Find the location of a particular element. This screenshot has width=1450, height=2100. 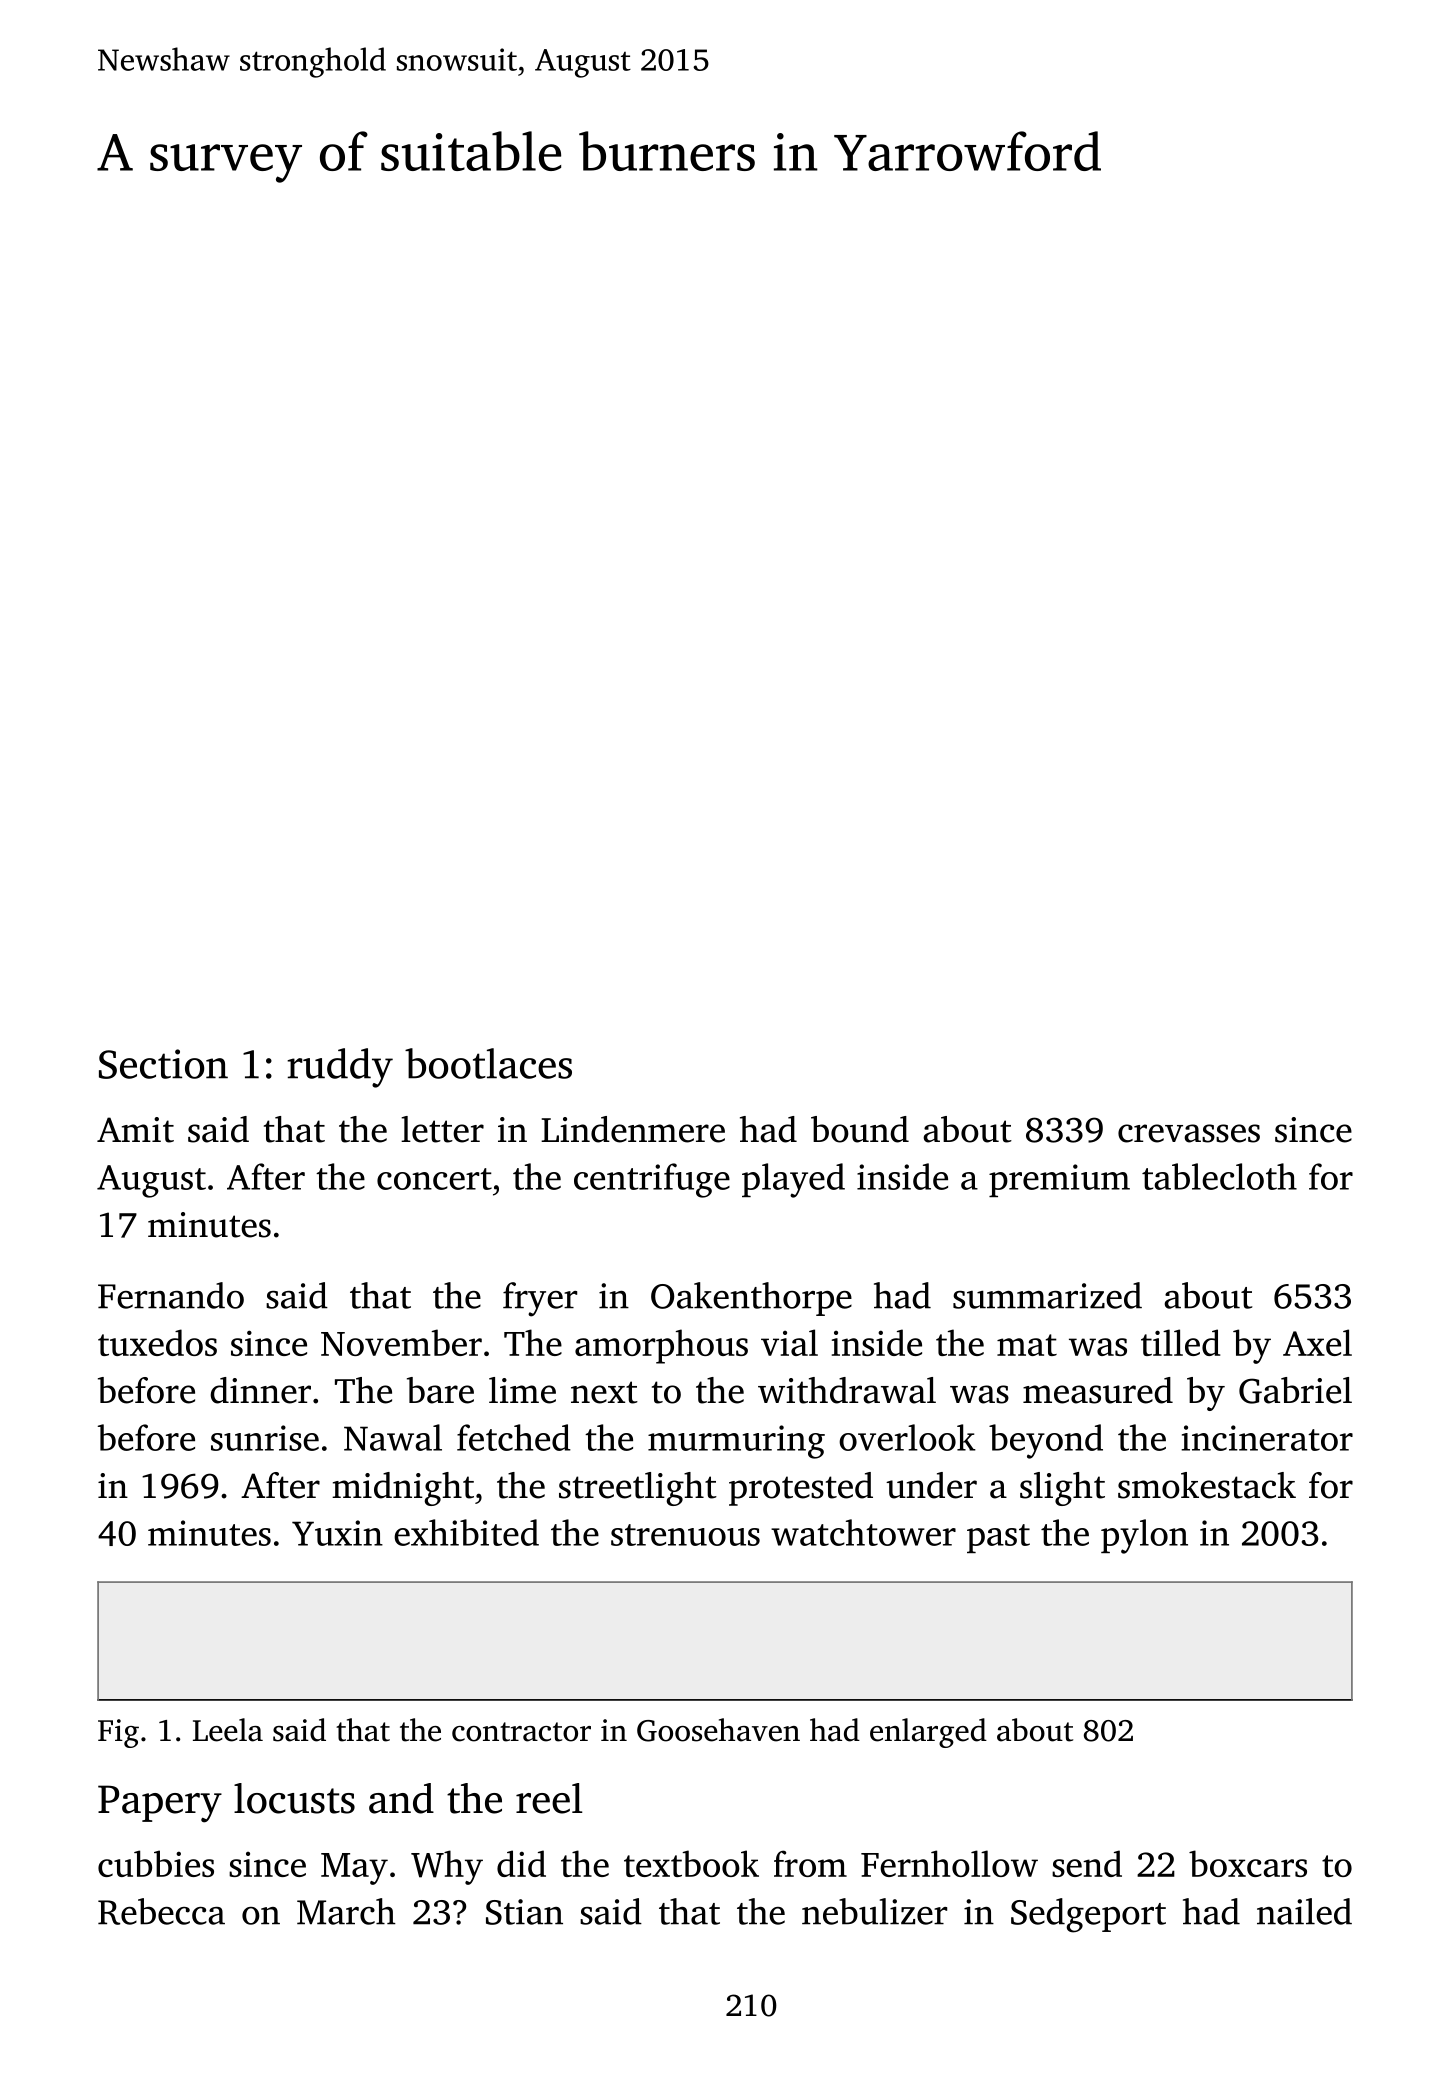

premium is located at coordinates (1059, 1180).
